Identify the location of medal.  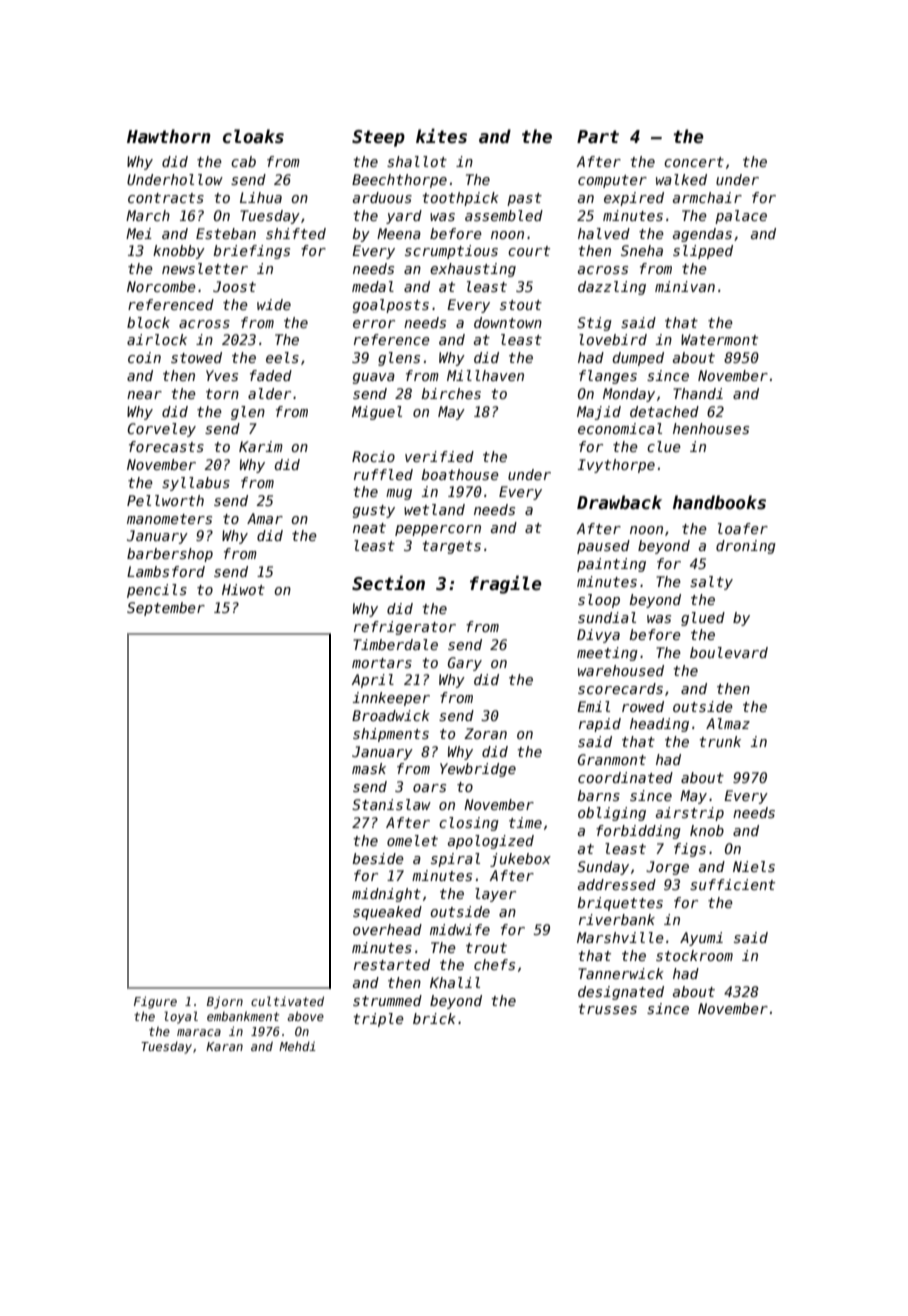
(373, 286).
